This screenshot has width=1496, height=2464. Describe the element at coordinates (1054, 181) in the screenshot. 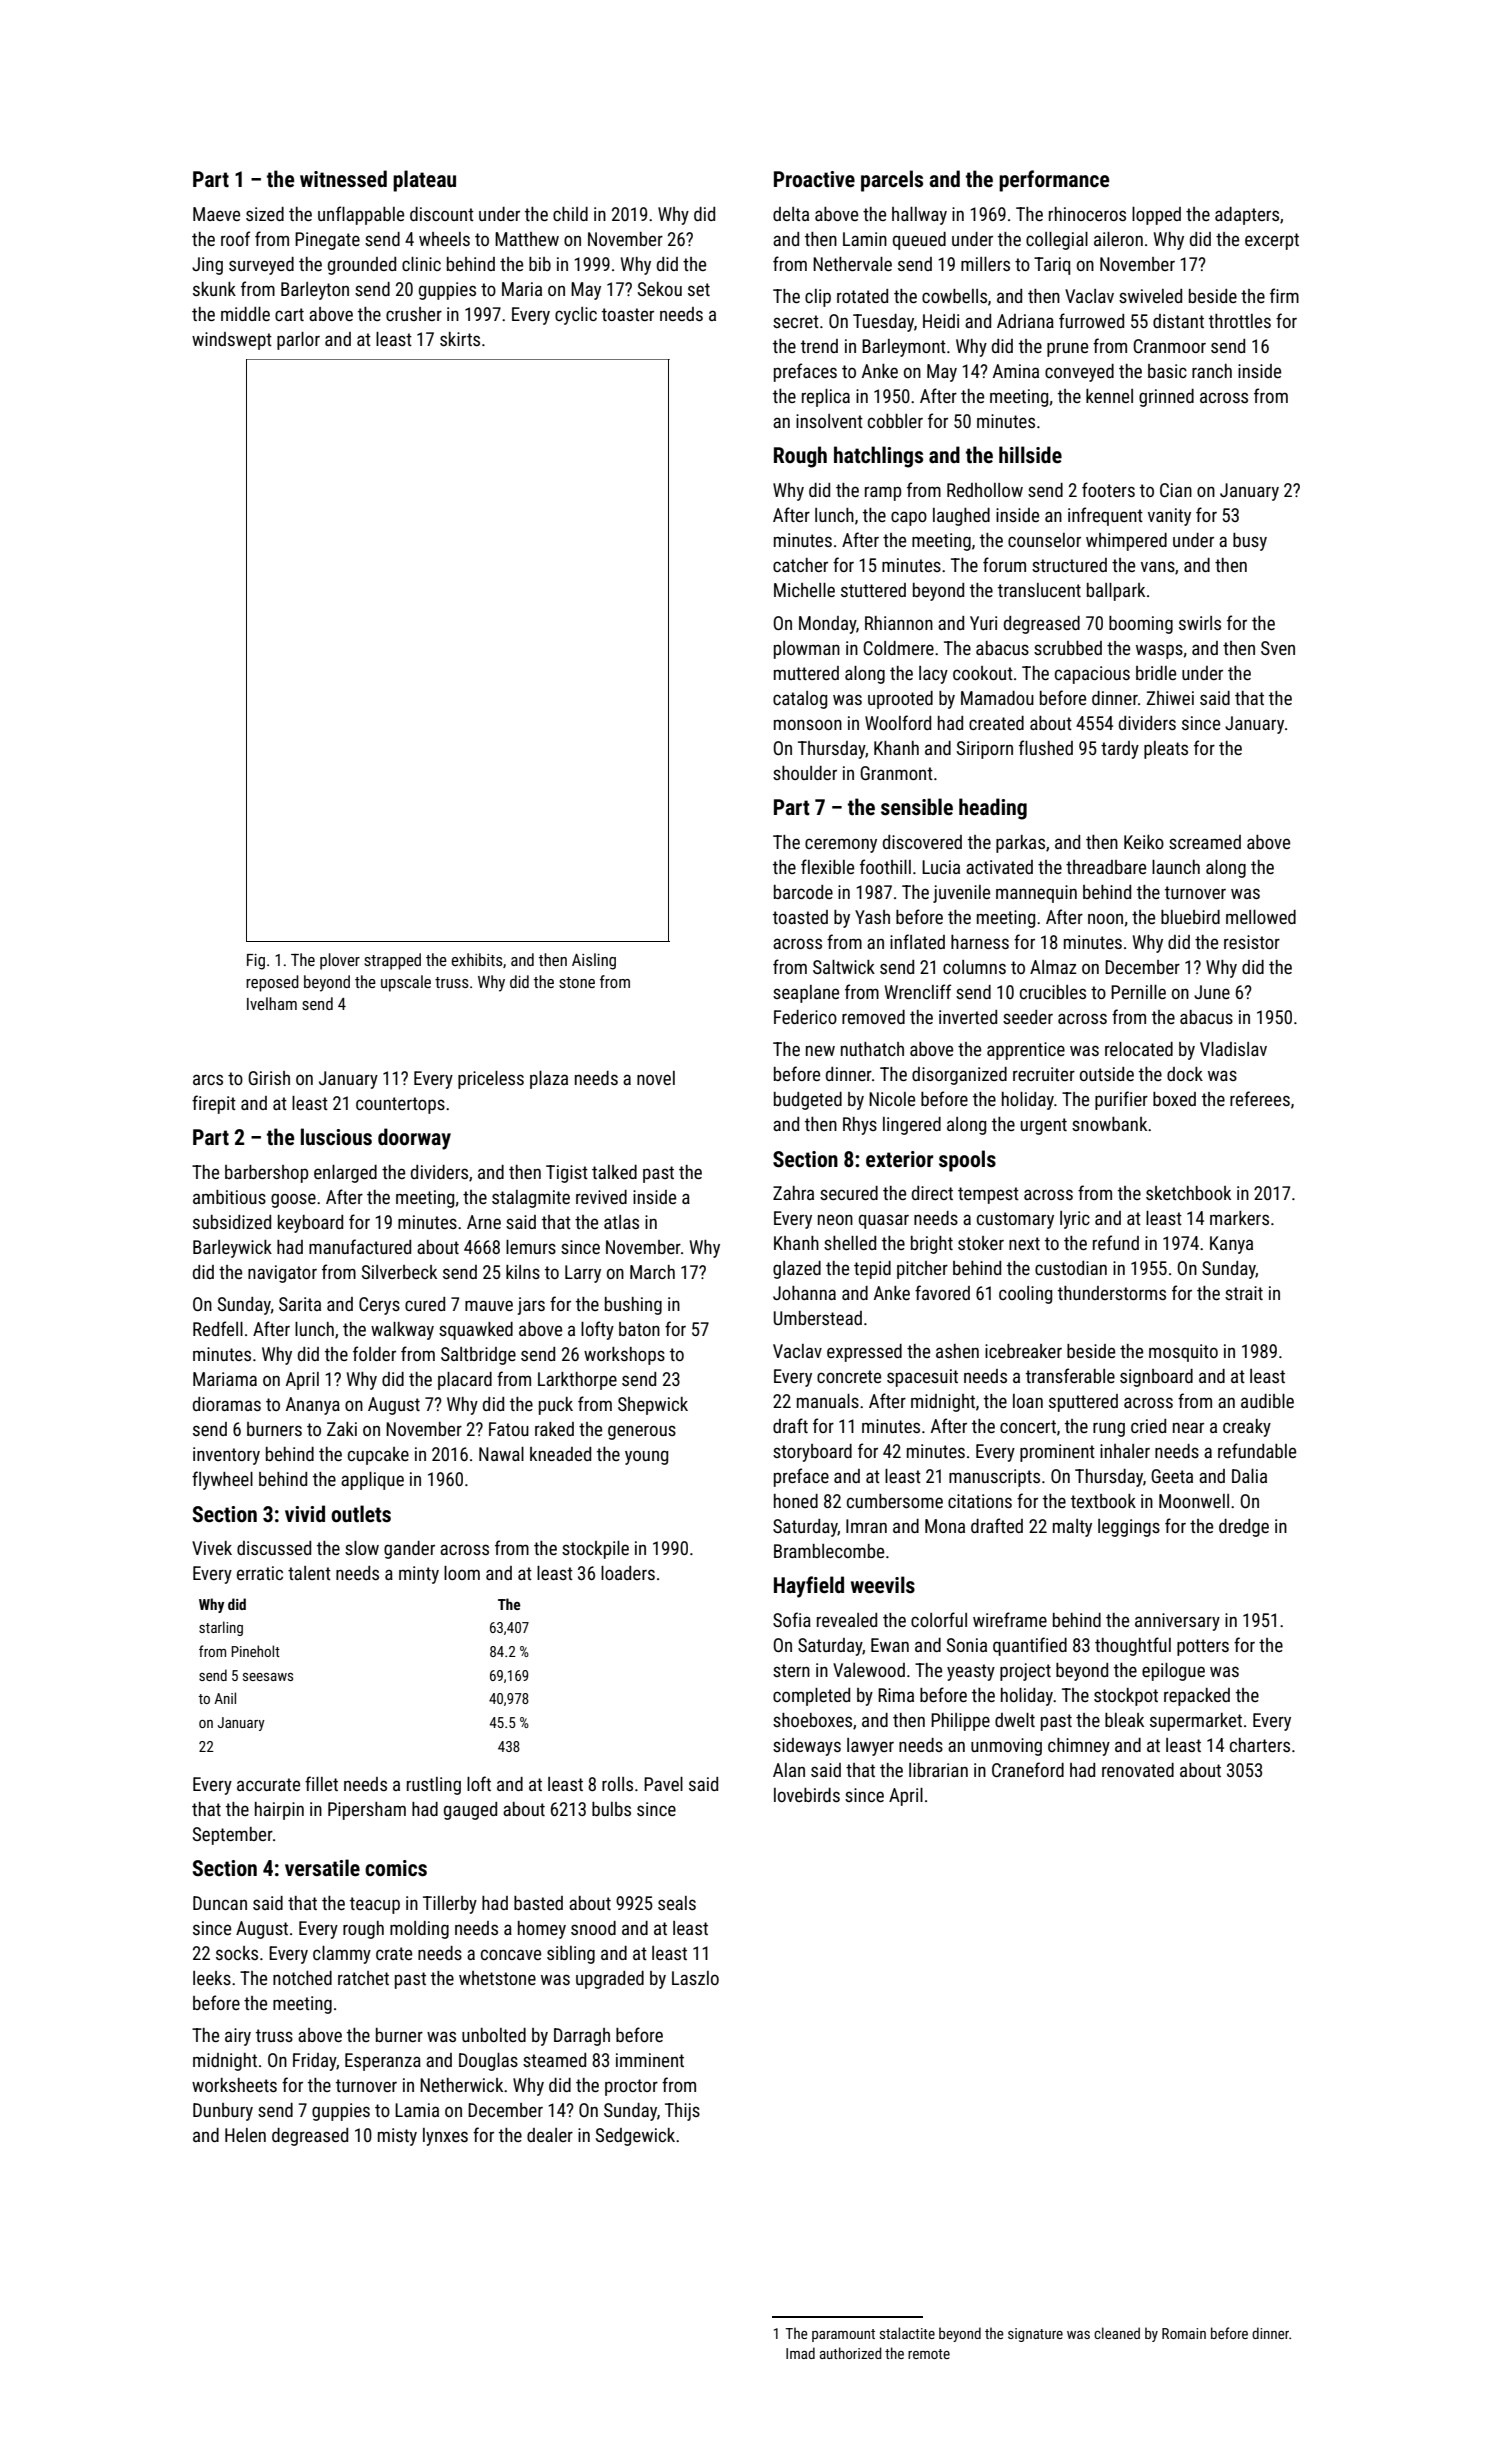

I see `performance` at that location.
